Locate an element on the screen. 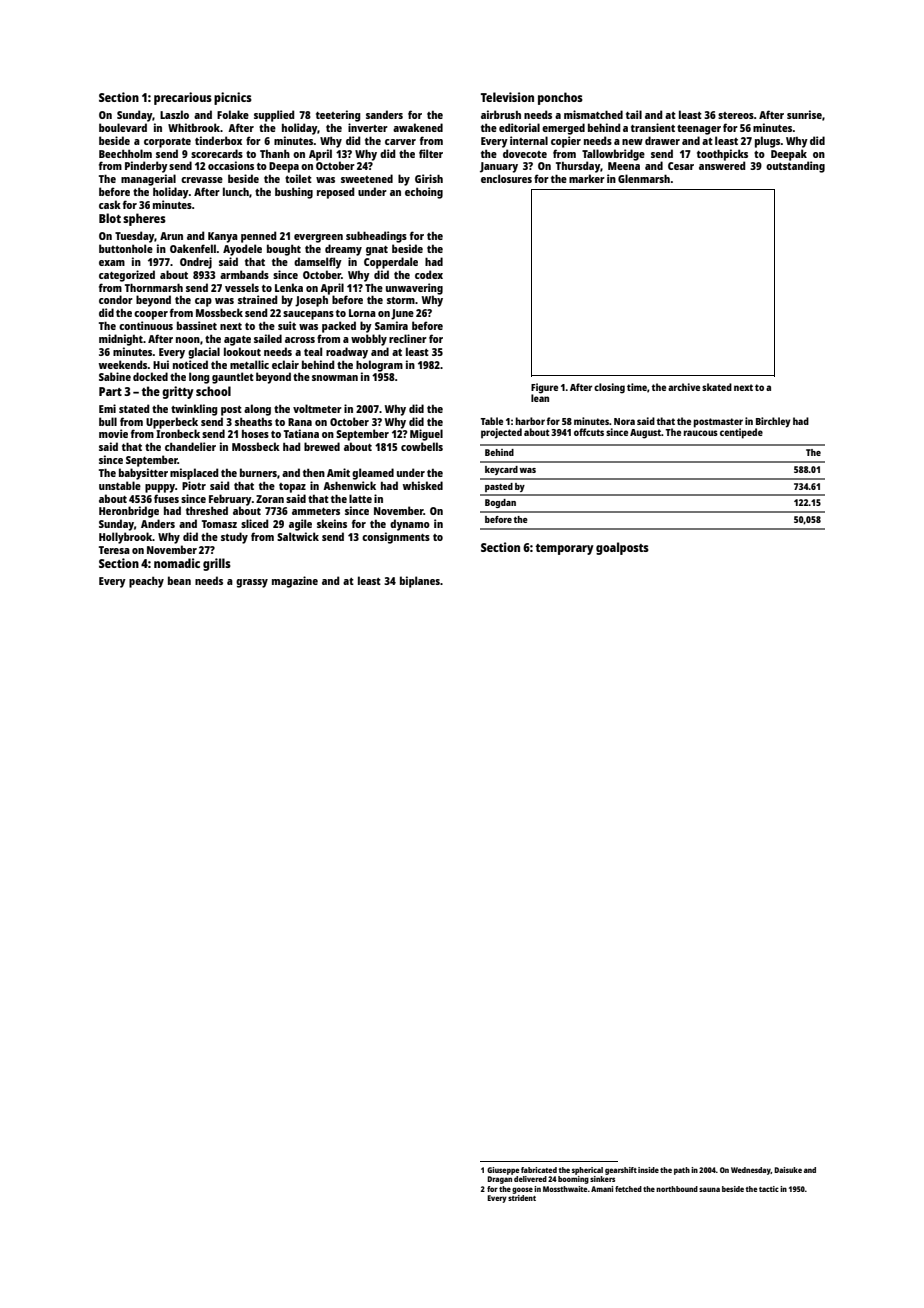  stereos is located at coordinates (736, 115).
